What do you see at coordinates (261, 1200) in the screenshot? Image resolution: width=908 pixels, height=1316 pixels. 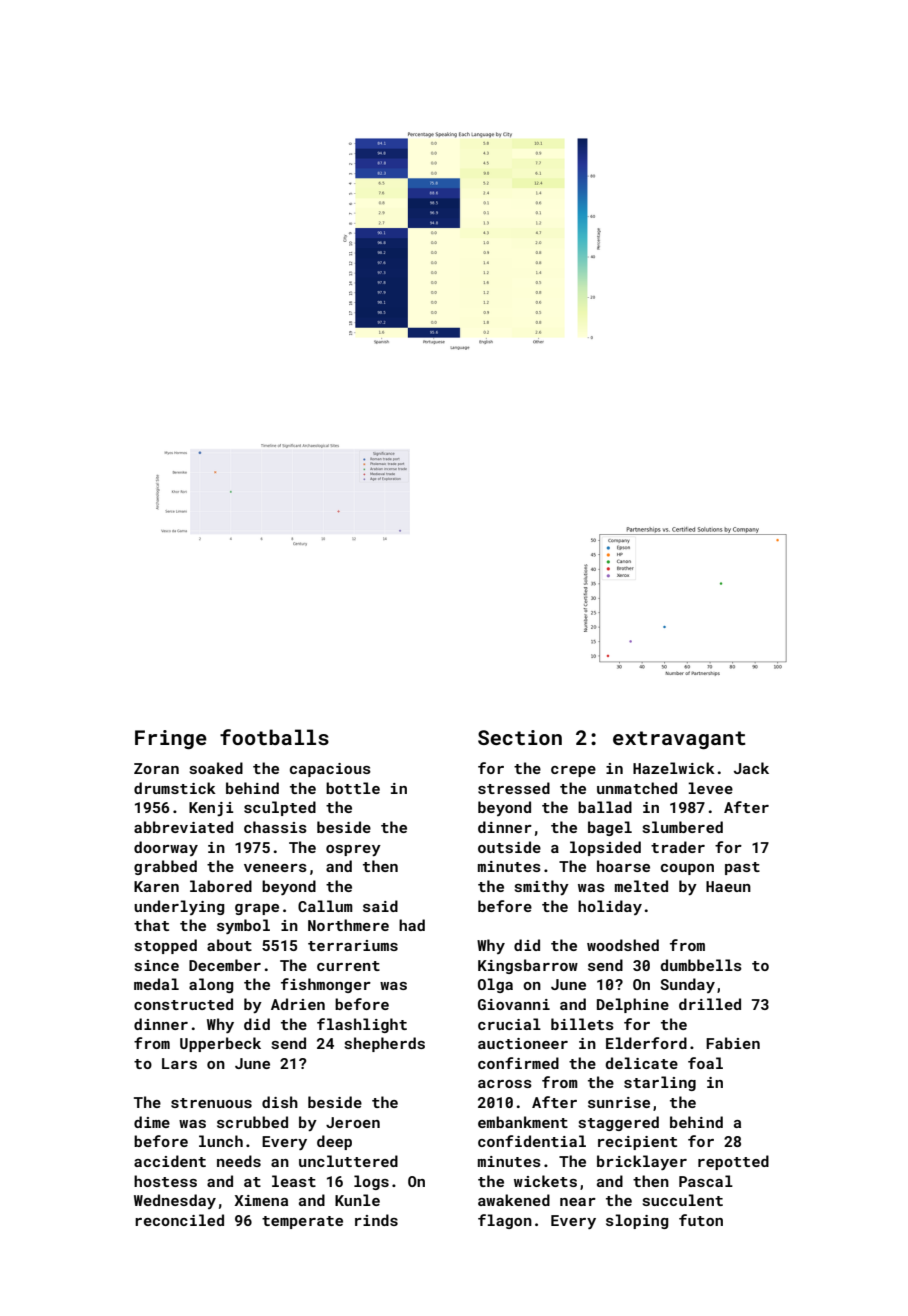 I see `Ximena` at bounding box center [261, 1200].
